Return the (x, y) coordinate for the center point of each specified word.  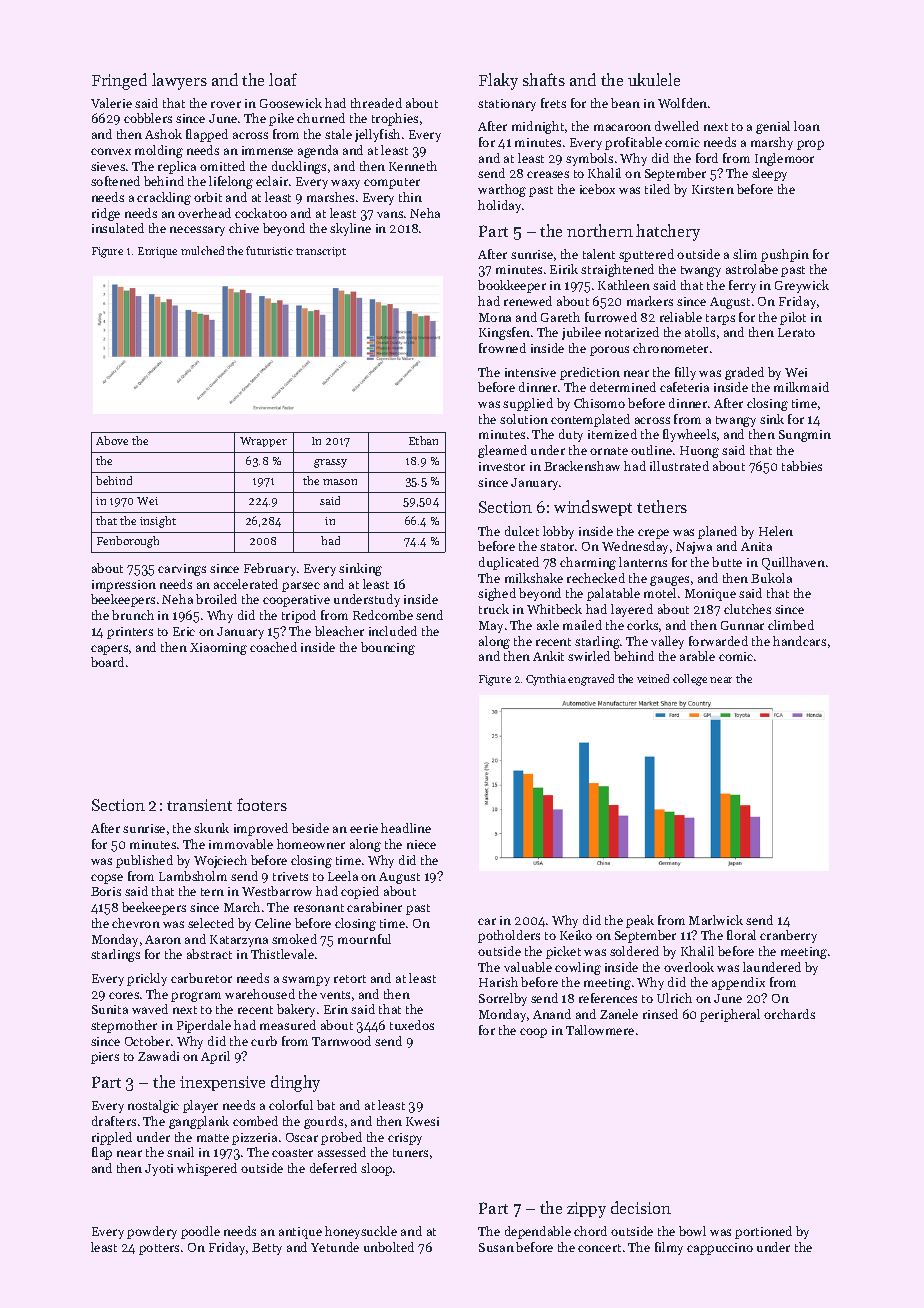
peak (640, 921)
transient (199, 805)
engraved (591, 680)
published (144, 861)
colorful (291, 1105)
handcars (799, 641)
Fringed (119, 81)
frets (553, 103)
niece (421, 844)
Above (112, 440)
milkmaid (801, 387)
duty (571, 435)
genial (773, 127)
